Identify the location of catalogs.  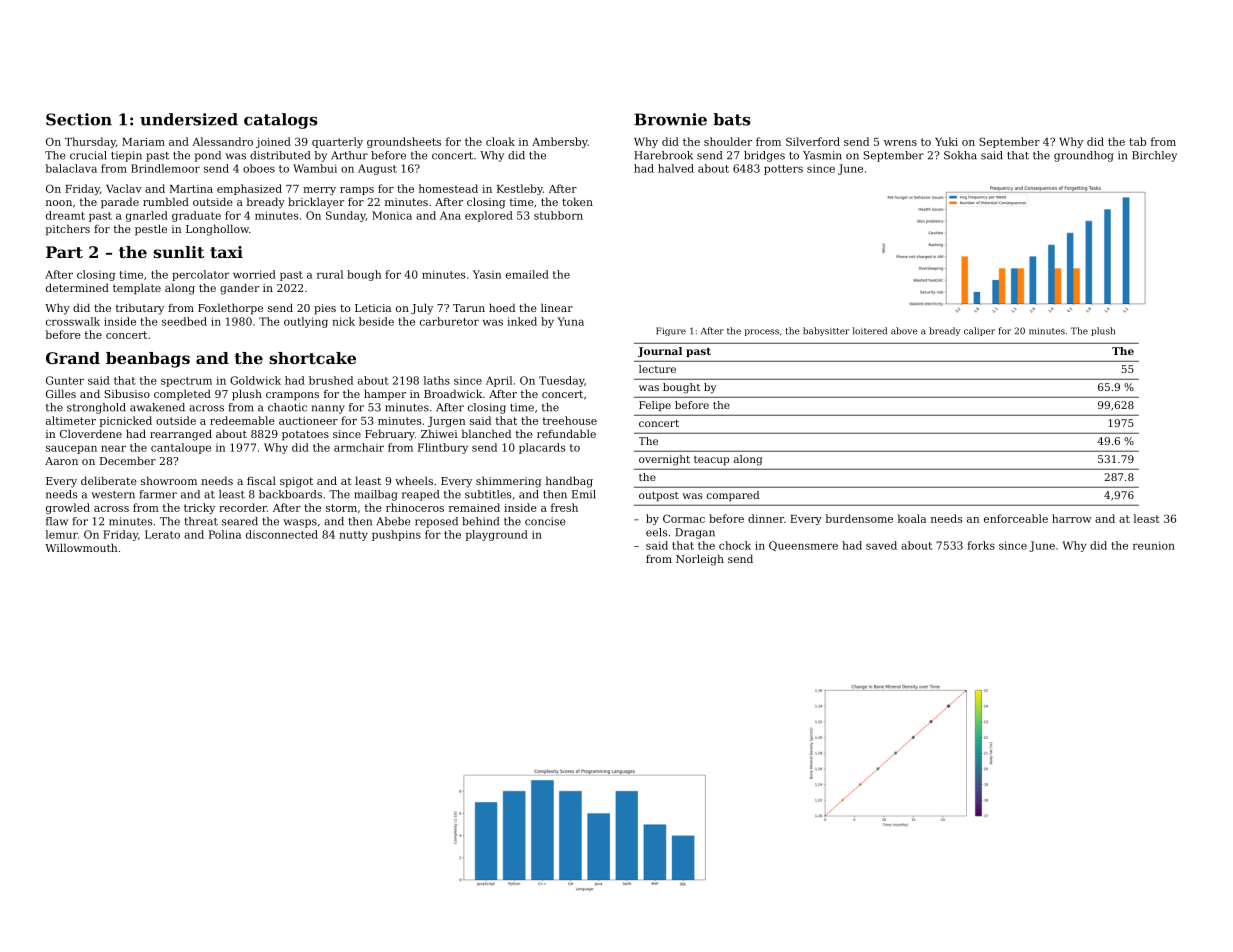
(280, 121).
